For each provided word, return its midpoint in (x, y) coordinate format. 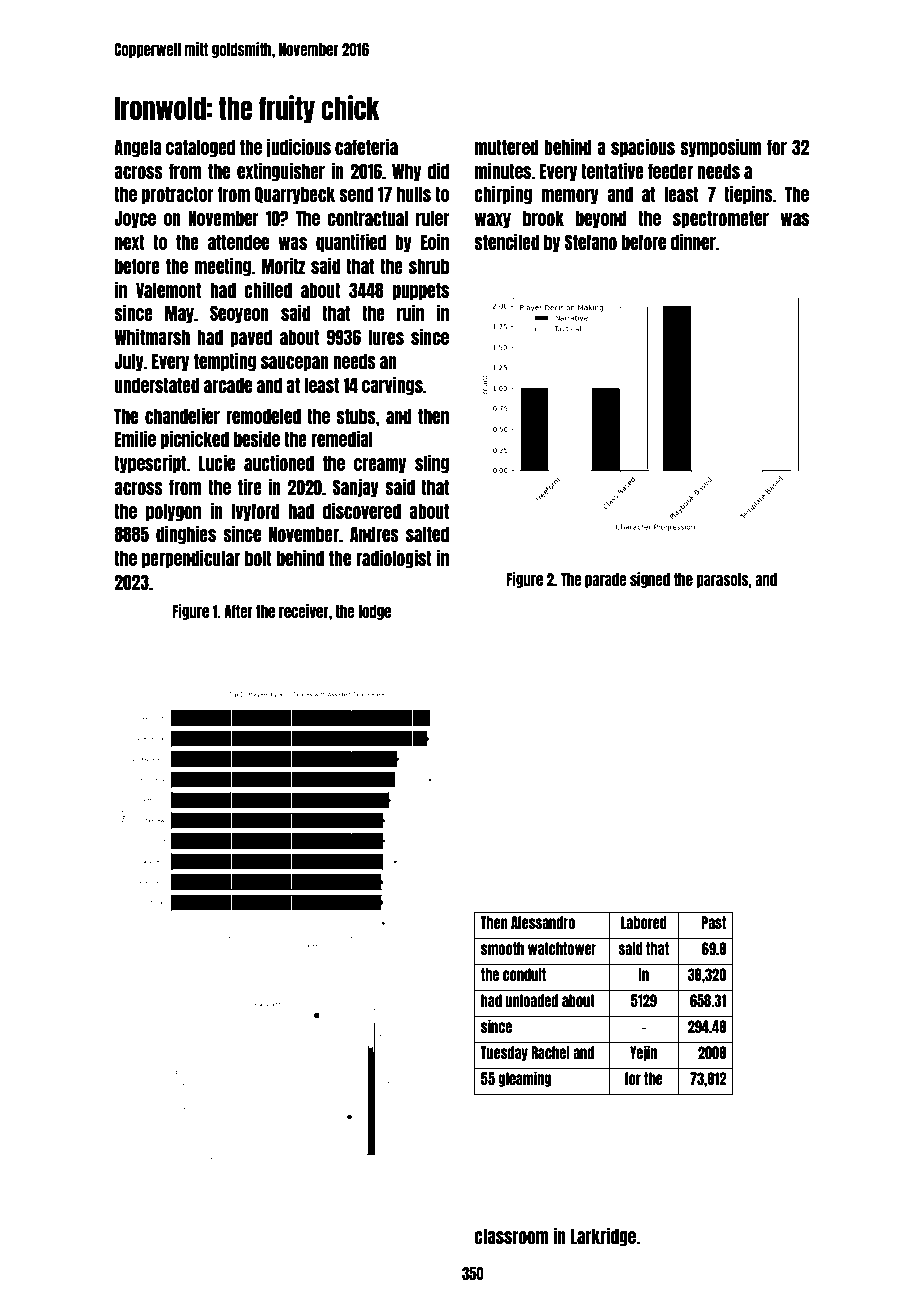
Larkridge (603, 1236)
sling (432, 463)
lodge (374, 612)
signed (650, 580)
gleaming (524, 1079)
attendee (238, 242)
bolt (258, 558)
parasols (722, 580)
